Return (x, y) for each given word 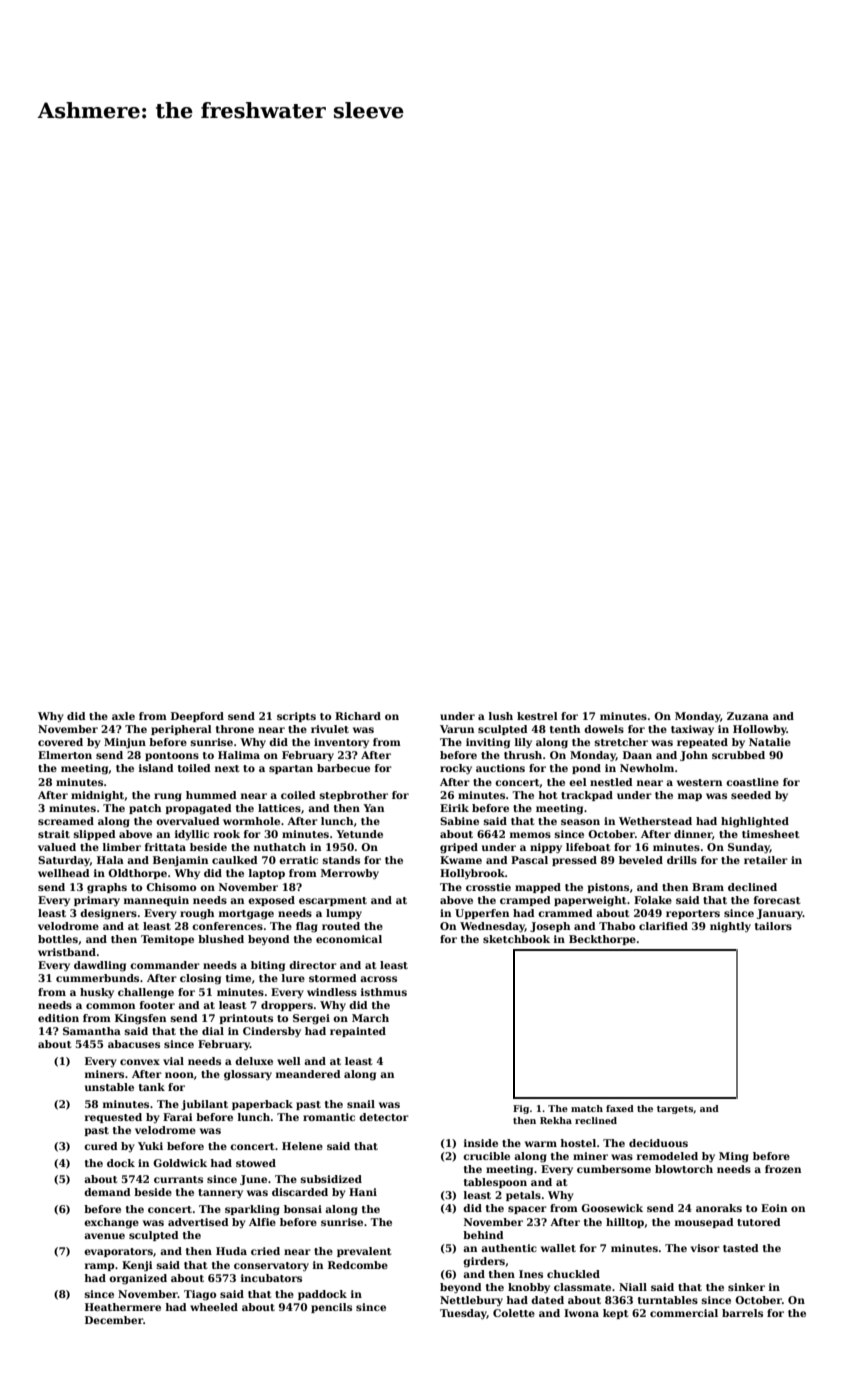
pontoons (172, 756)
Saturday (64, 861)
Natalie (770, 742)
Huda (231, 1251)
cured (101, 1146)
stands (341, 860)
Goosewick (612, 1208)
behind (483, 1235)
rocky (456, 769)
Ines (531, 1274)
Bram (708, 887)
